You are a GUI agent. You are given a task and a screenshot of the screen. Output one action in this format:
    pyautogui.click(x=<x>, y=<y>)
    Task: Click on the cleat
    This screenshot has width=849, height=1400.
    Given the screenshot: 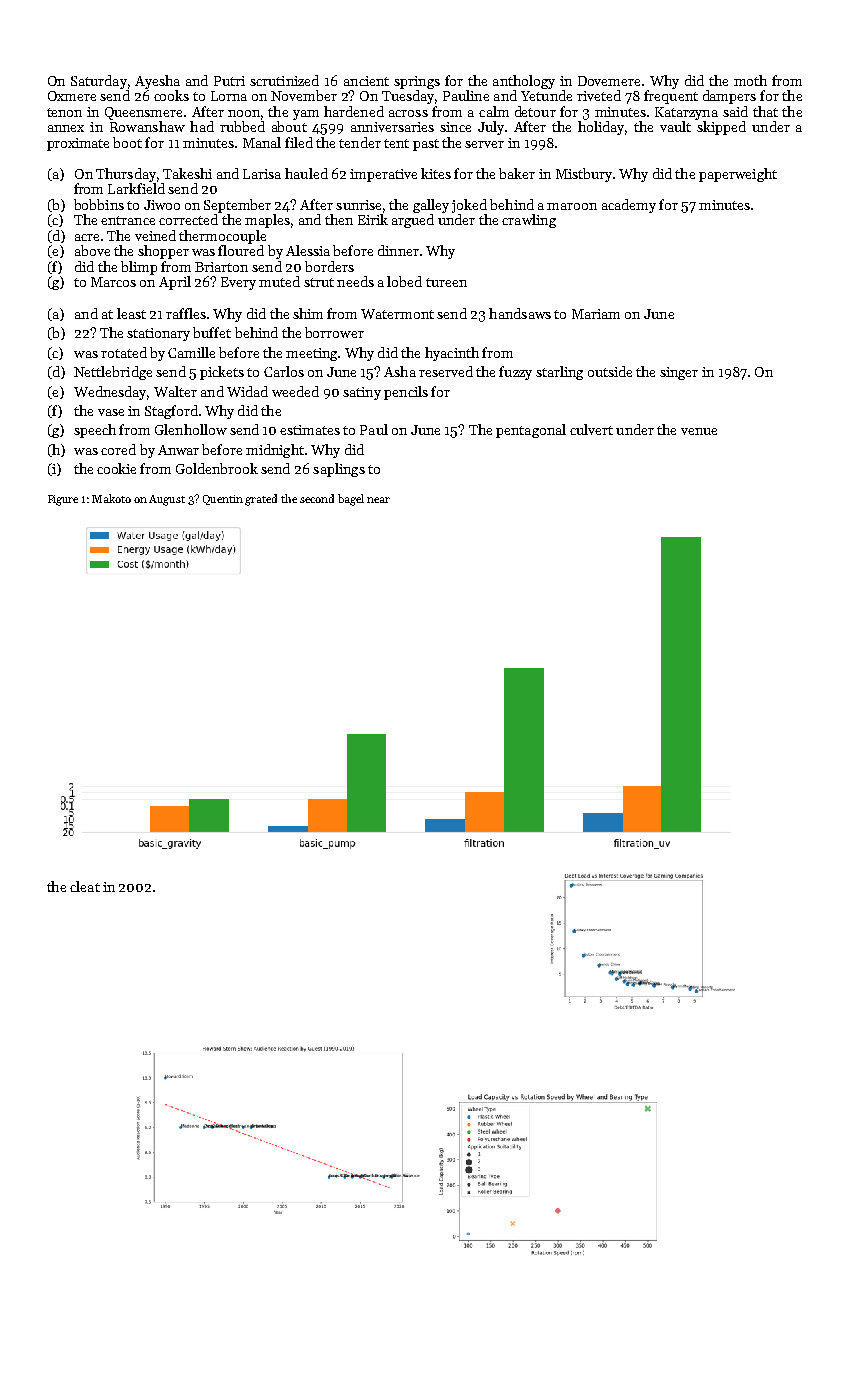 What is the action you would take?
    pyautogui.click(x=85, y=886)
